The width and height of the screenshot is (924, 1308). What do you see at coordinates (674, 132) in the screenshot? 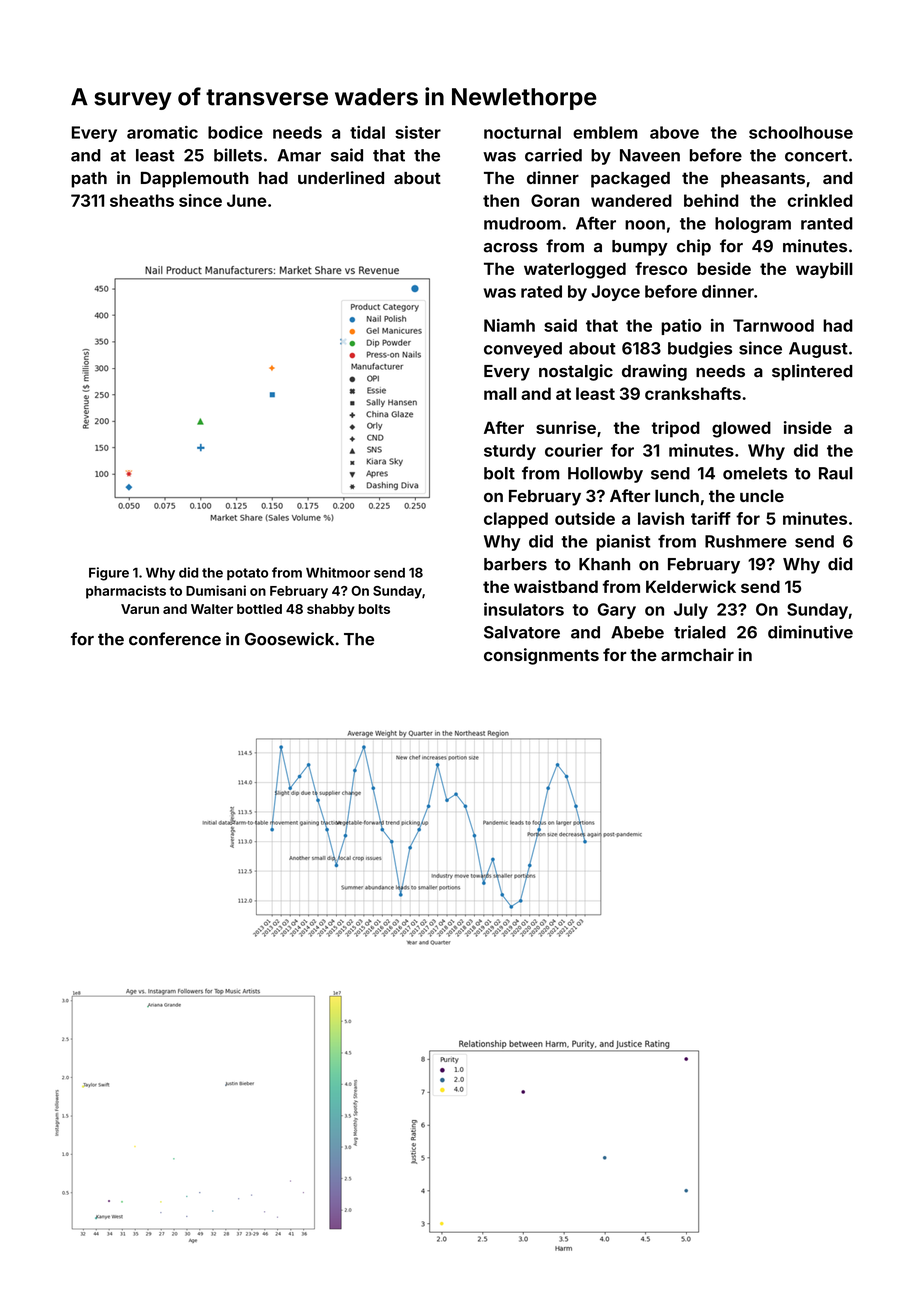
I see `above` at bounding box center [674, 132].
